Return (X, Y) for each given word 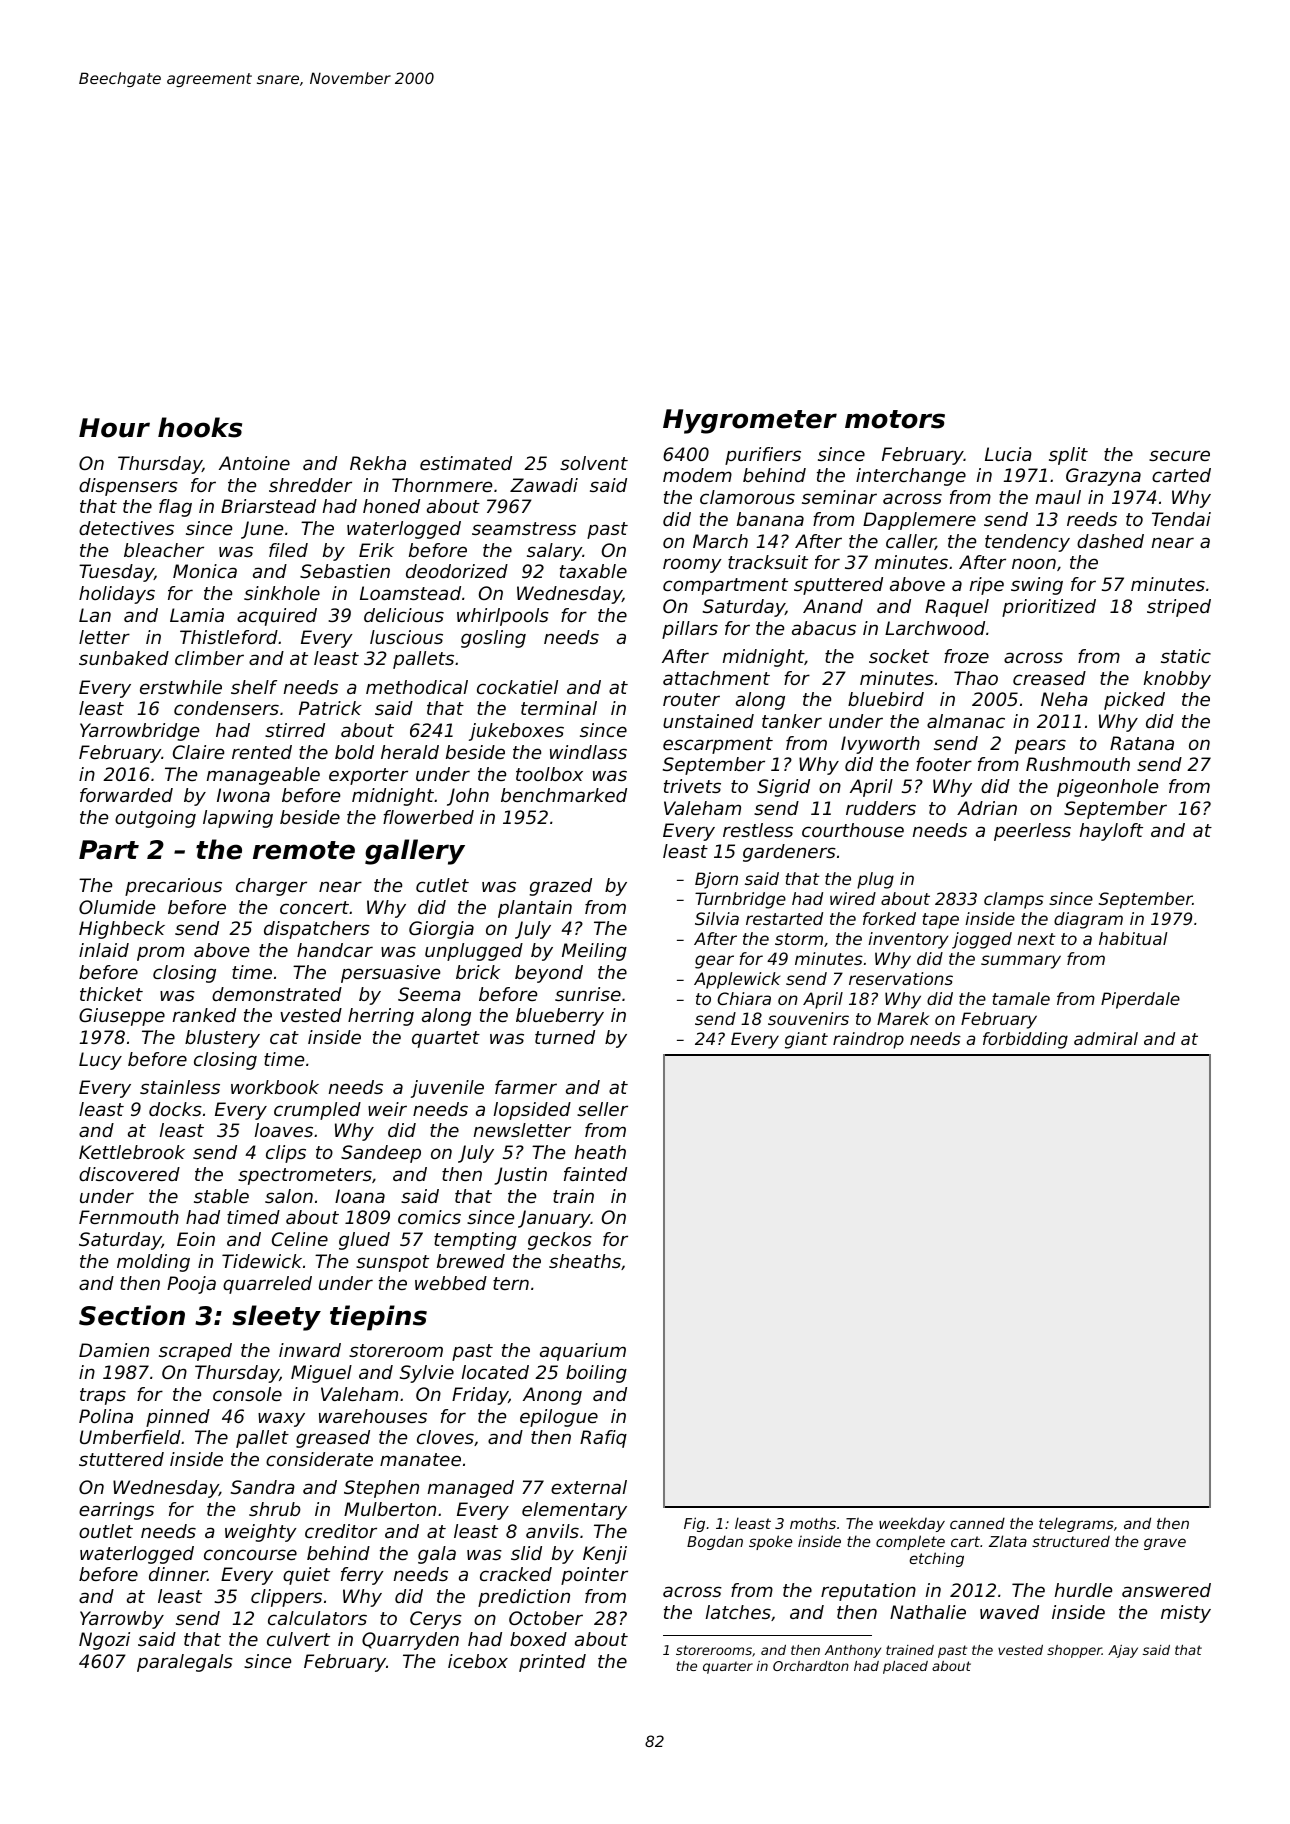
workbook (275, 1087)
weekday (912, 1524)
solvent (594, 463)
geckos (560, 1241)
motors (895, 419)
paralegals (185, 1663)
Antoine (254, 463)
